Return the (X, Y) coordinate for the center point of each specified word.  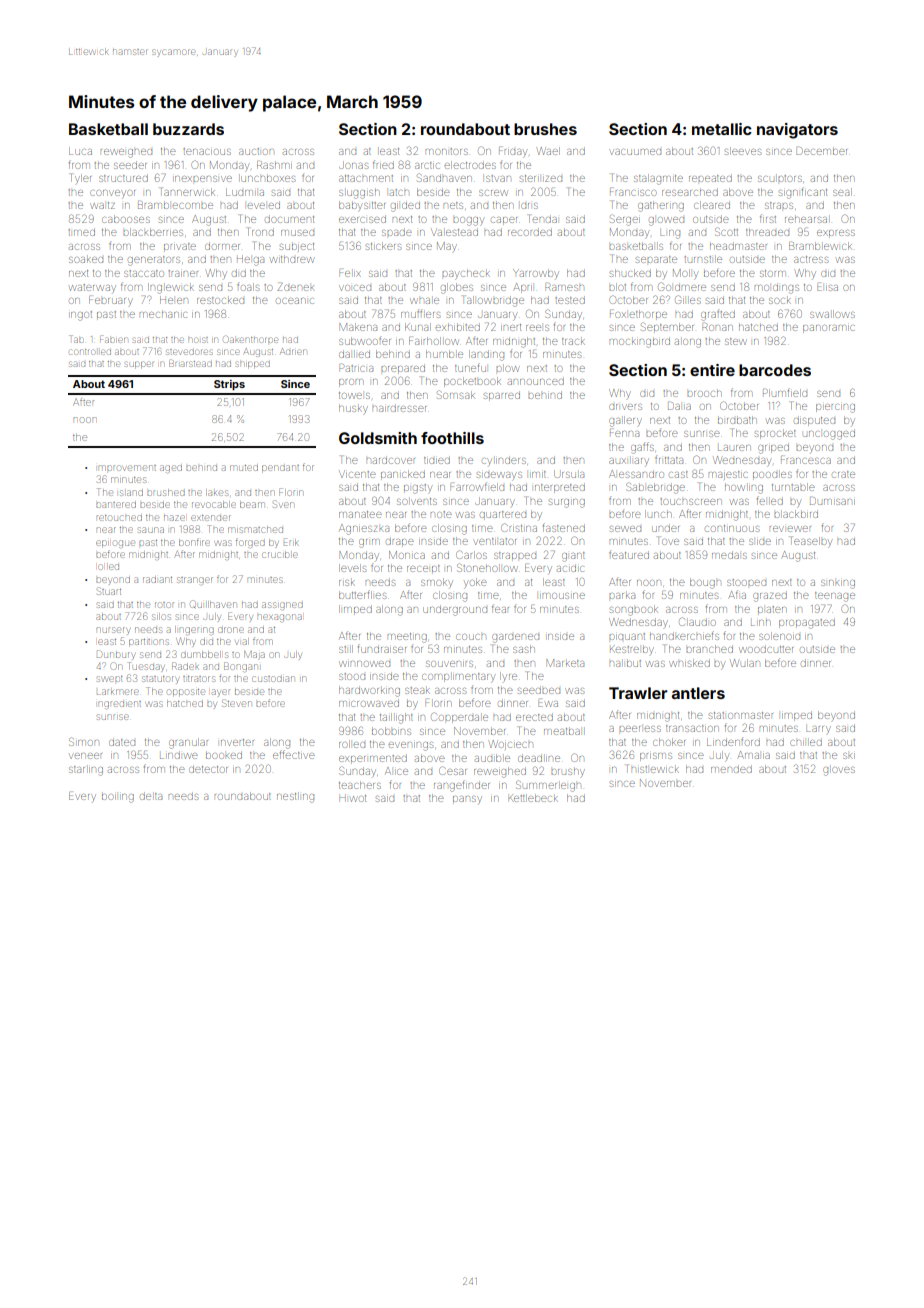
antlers (698, 693)
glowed (666, 221)
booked (224, 756)
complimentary (458, 678)
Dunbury (116, 655)
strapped (515, 555)
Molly (685, 274)
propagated (807, 624)
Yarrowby (536, 273)
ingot (81, 316)
